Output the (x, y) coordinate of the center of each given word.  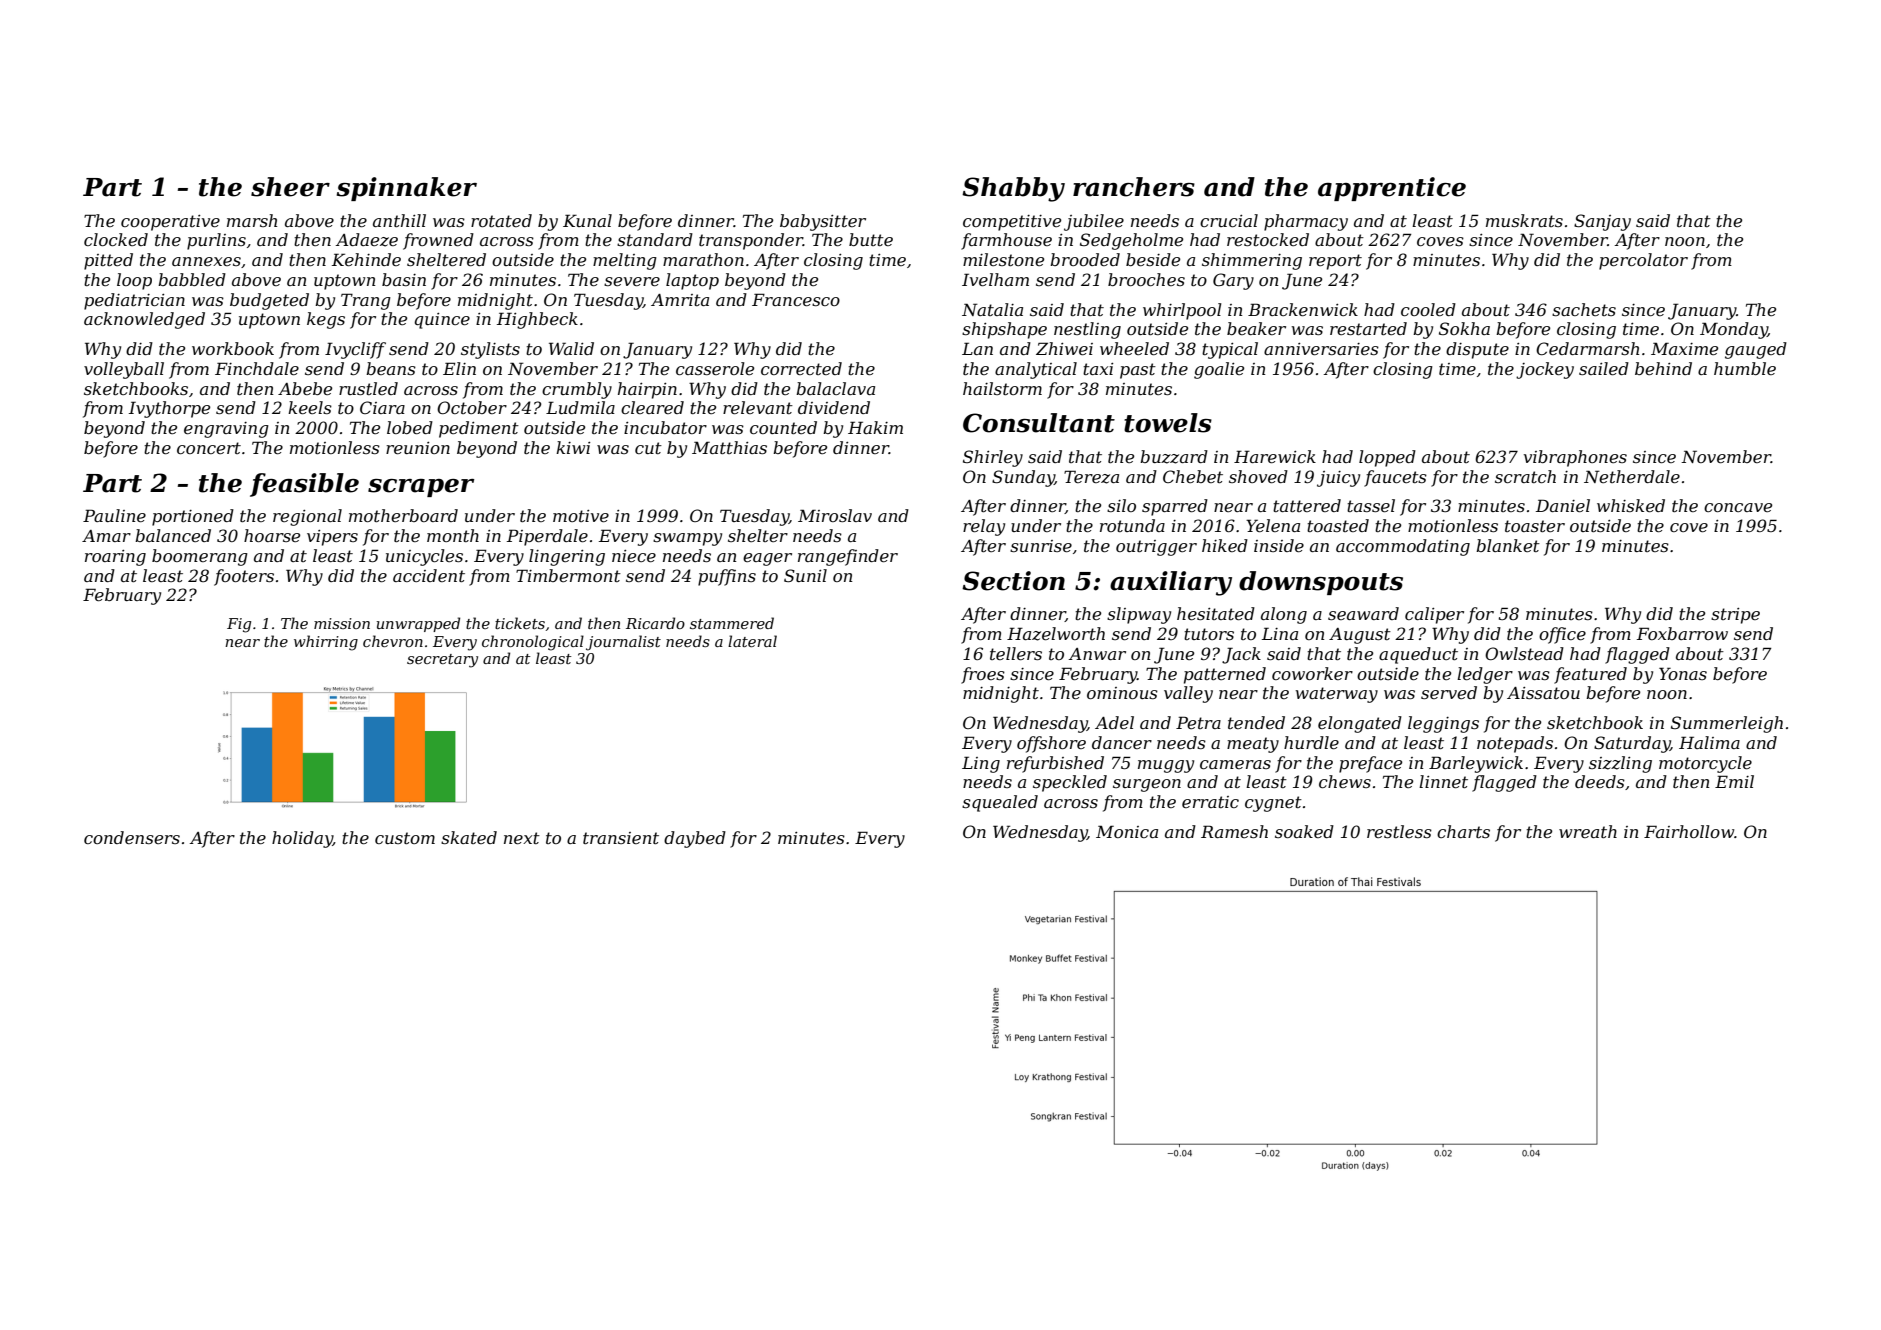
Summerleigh (1727, 724)
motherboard (403, 515)
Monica (1127, 831)
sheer (290, 187)
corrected (801, 368)
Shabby (1013, 189)
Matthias (729, 447)
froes (983, 675)
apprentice (1392, 189)
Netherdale (1632, 476)
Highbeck (537, 320)
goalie (1219, 370)
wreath (1588, 831)
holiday (302, 839)
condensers (132, 837)
